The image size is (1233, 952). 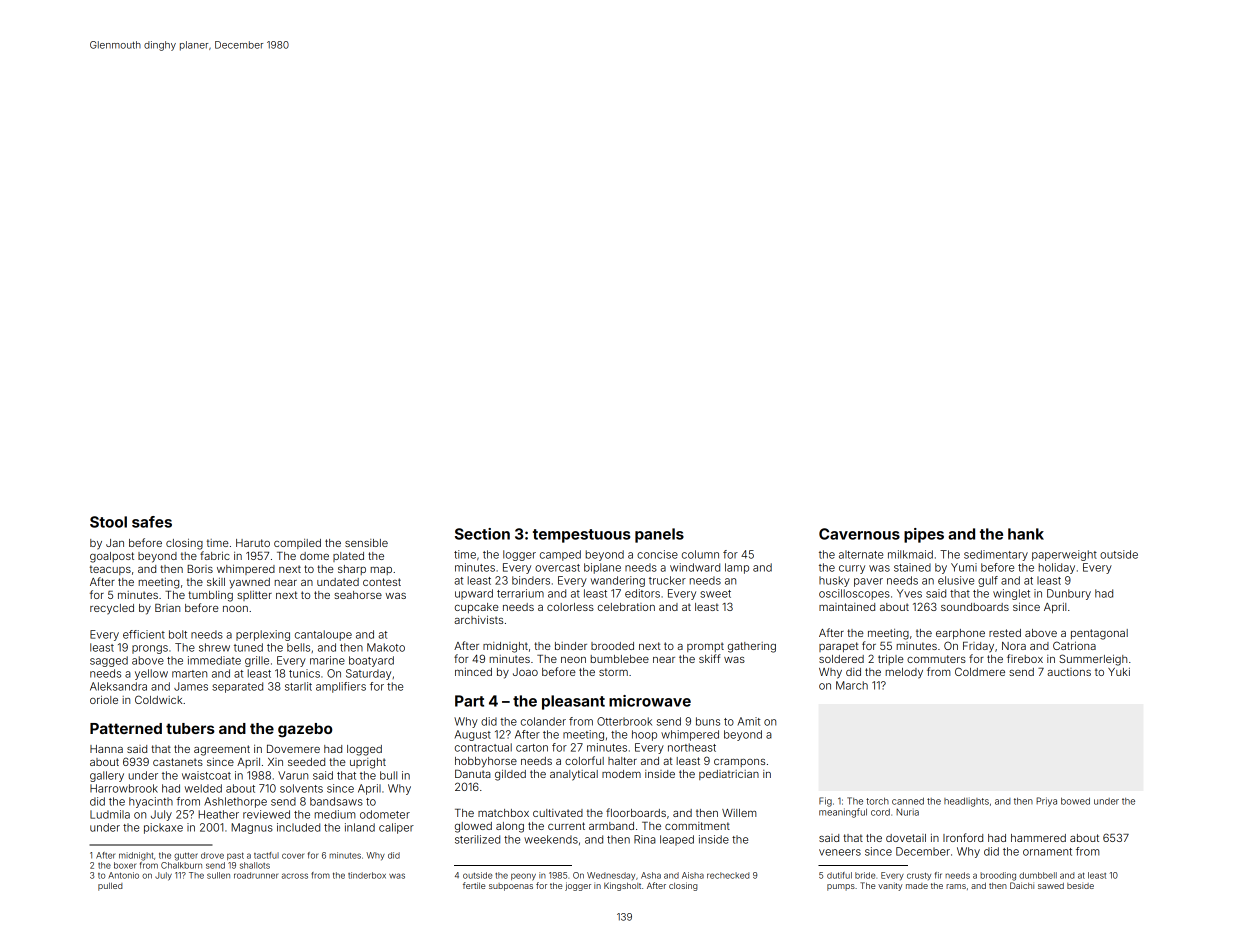 I want to click on hank, so click(x=1026, y=534).
